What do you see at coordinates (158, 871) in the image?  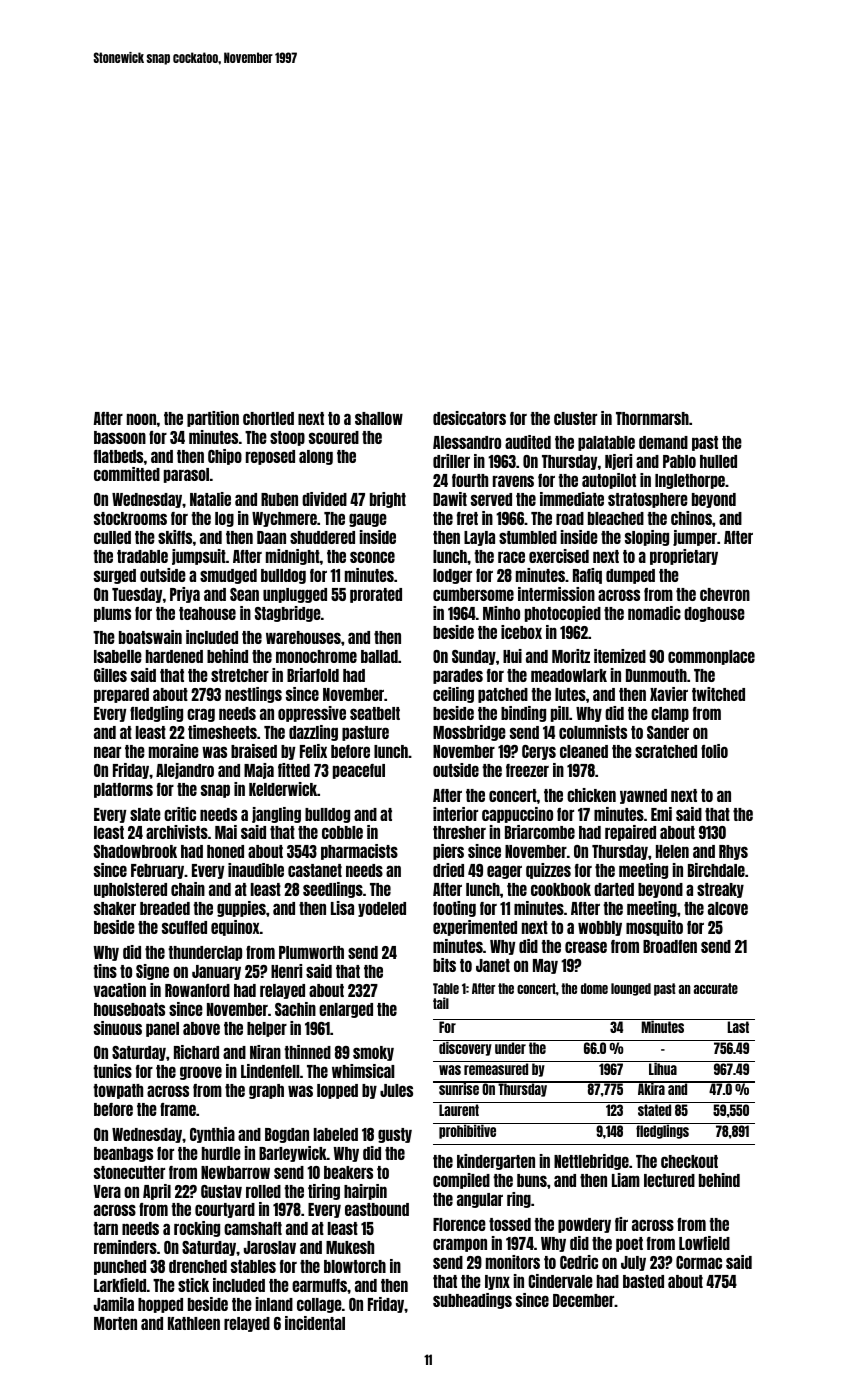 I see `February` at bounding box center [158, 871].
